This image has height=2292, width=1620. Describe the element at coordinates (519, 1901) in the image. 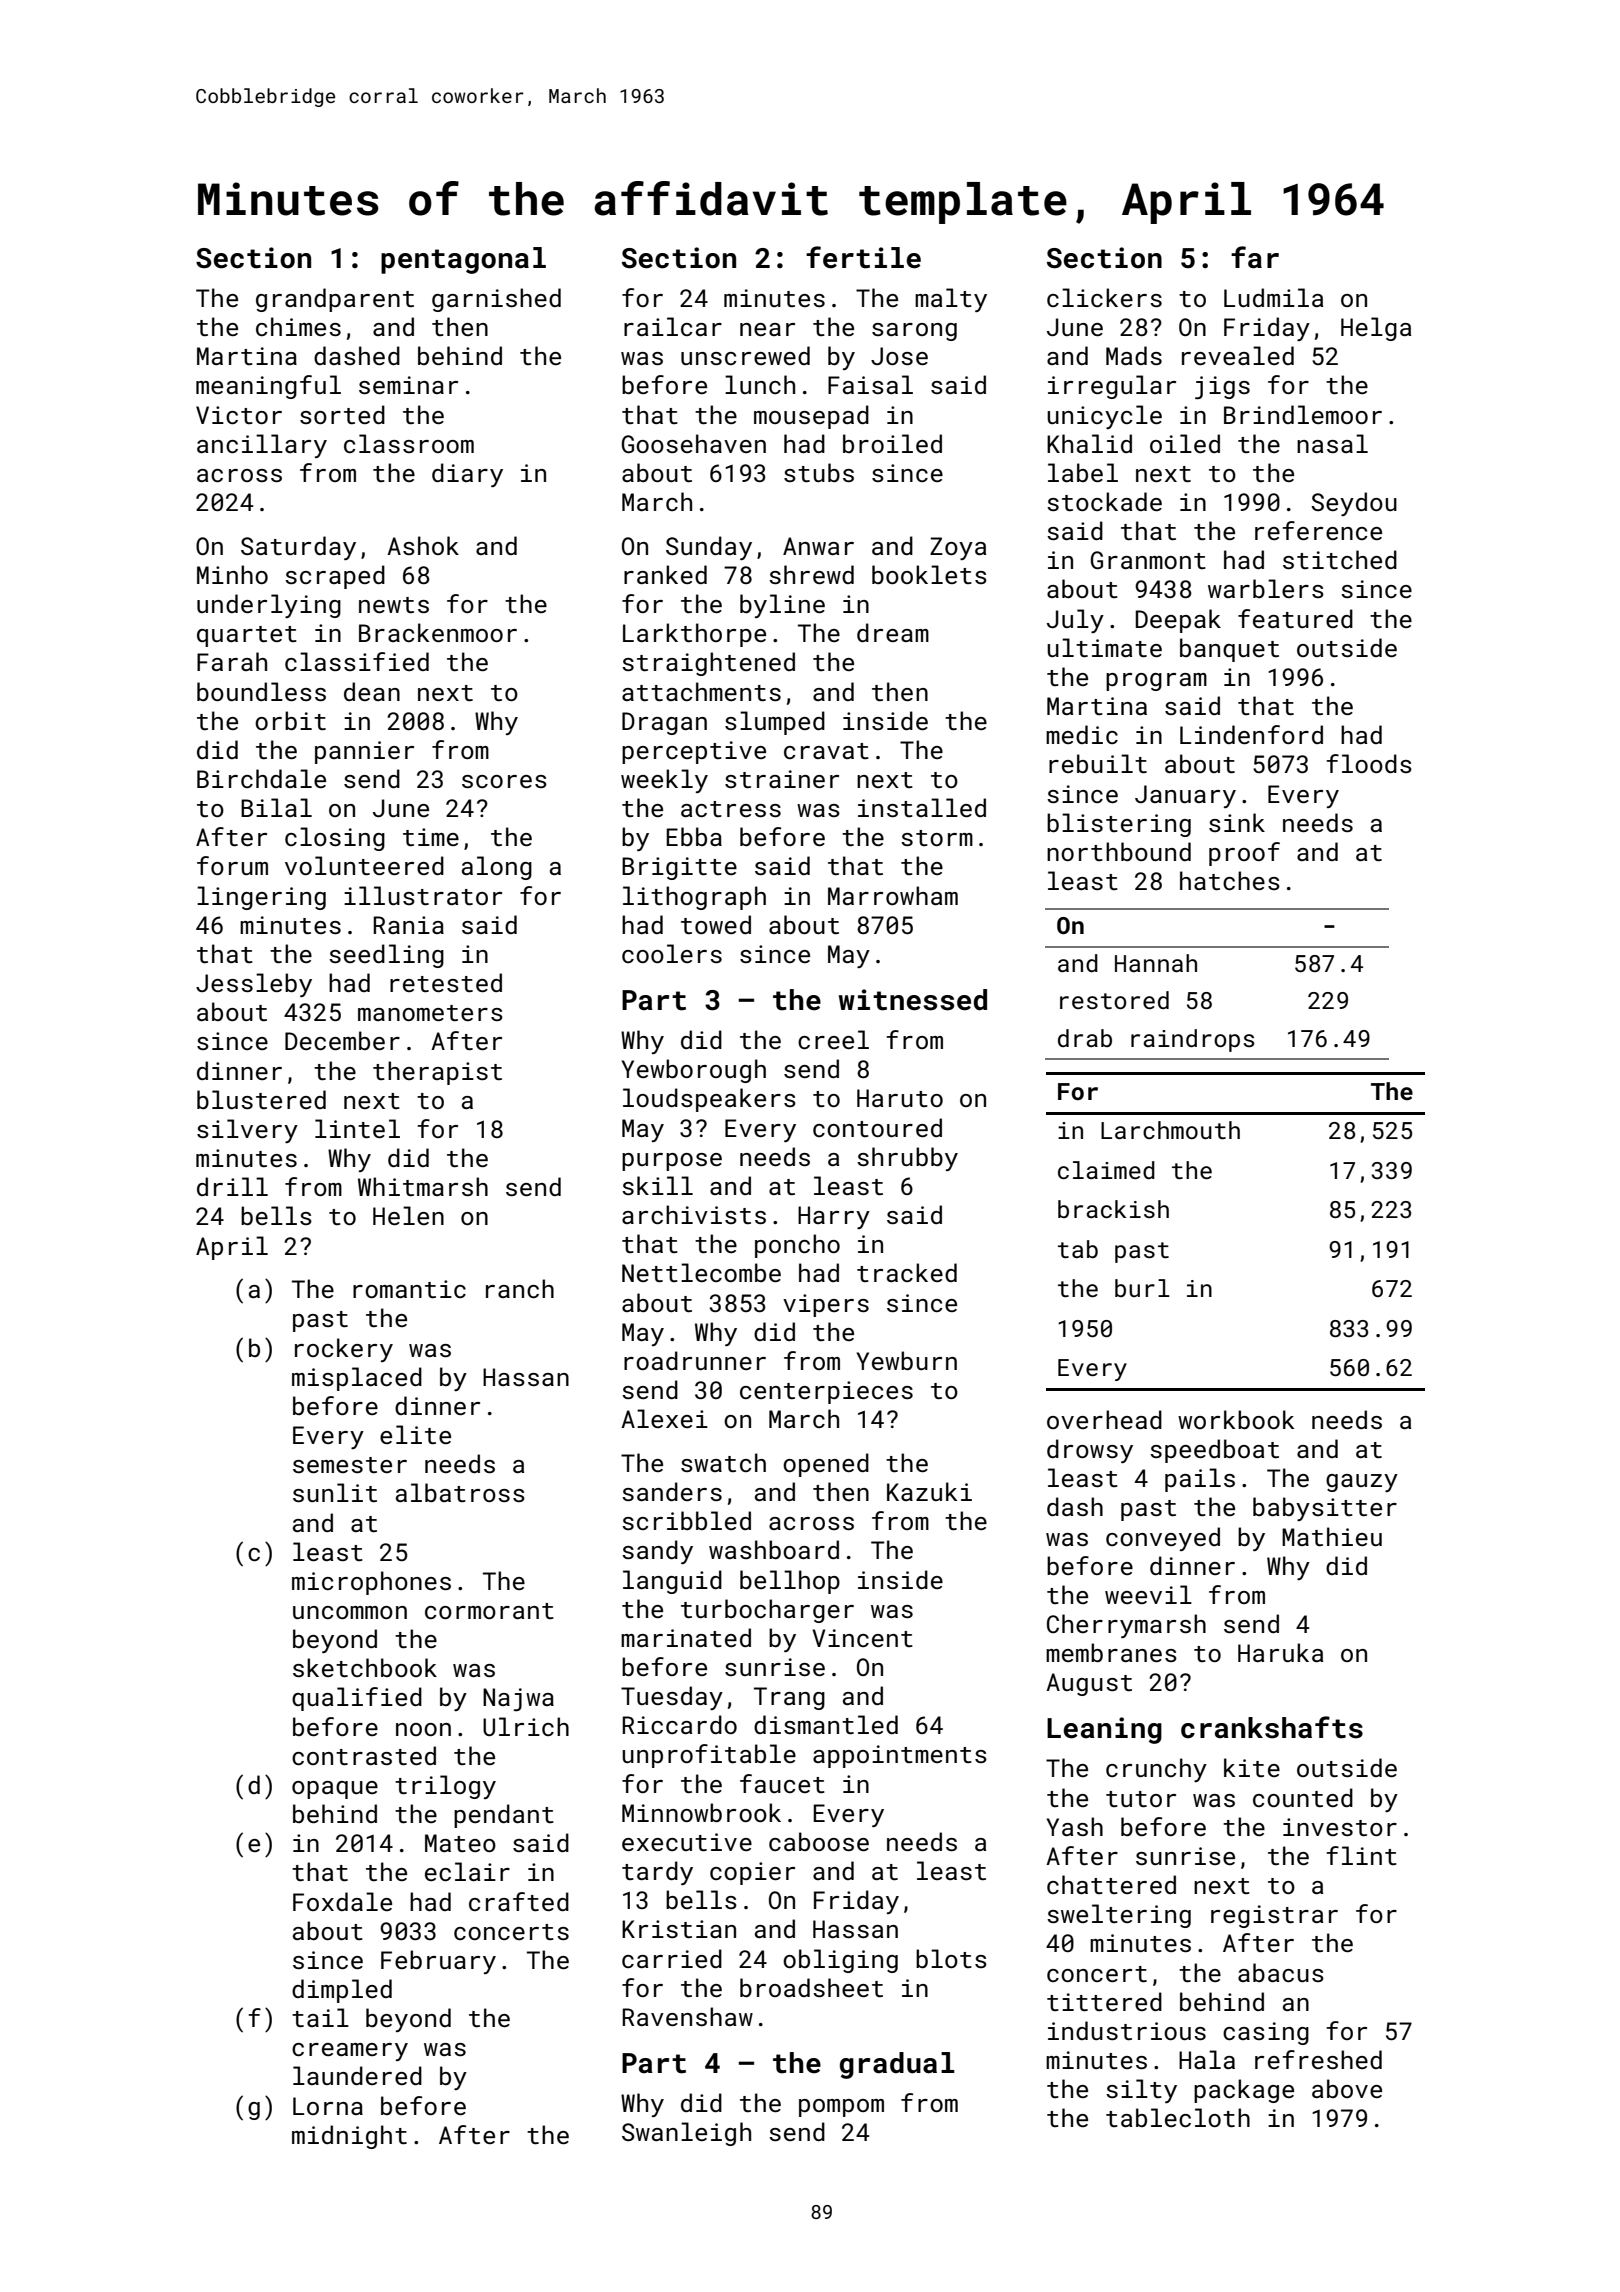

I see `crafted` at that location.
